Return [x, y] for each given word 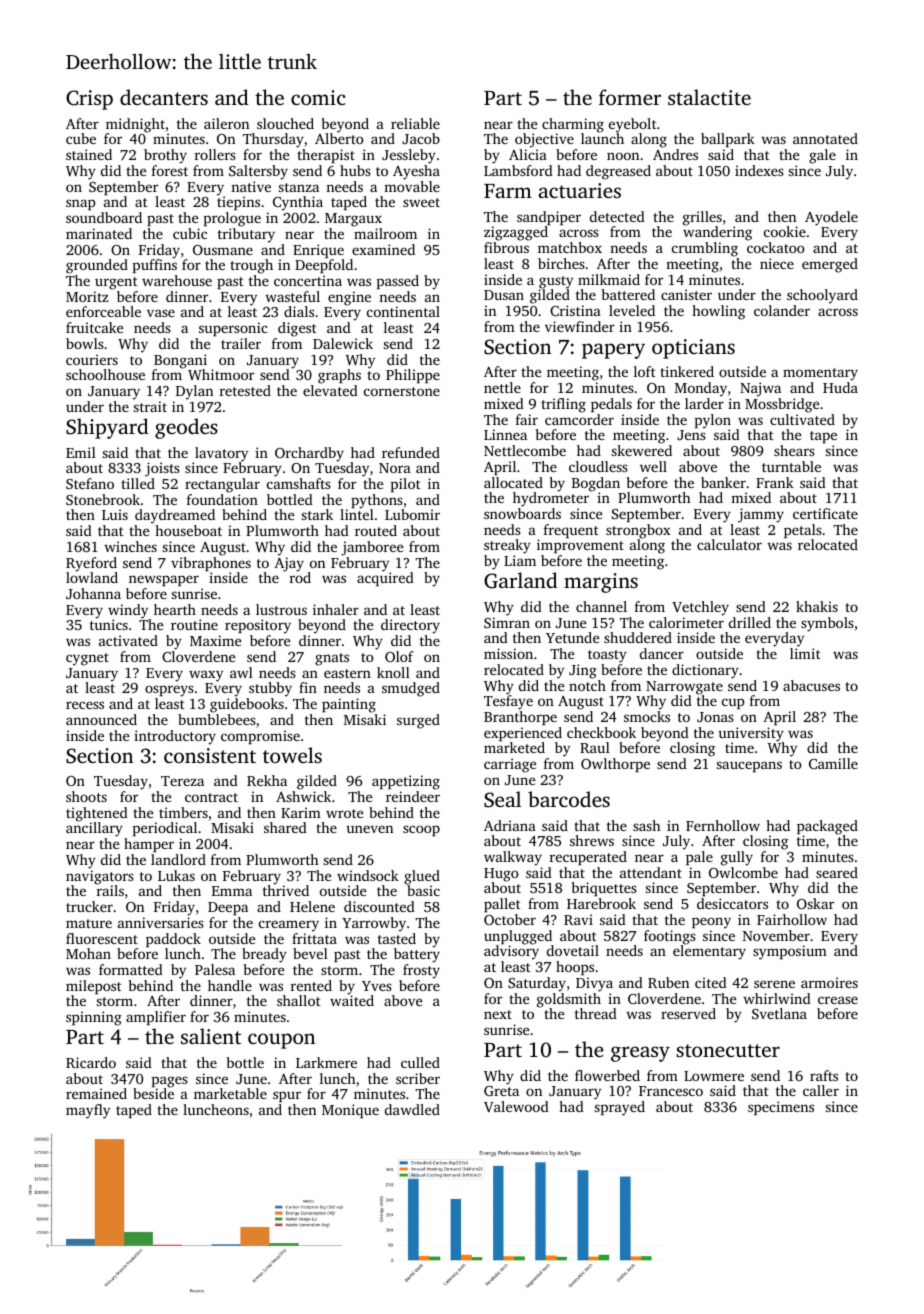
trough [251, 266]
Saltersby [258, 172]
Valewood [516, 1106]
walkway [513, 858]
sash [647, 825]
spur [287, 1096]
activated [128, 640]
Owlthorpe [615, 765]
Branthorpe [520, 718]
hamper [149, 845]
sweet [421, 202]
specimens [781, 1108]
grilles [702, 218]
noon [623, 156]
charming [573, 125]
